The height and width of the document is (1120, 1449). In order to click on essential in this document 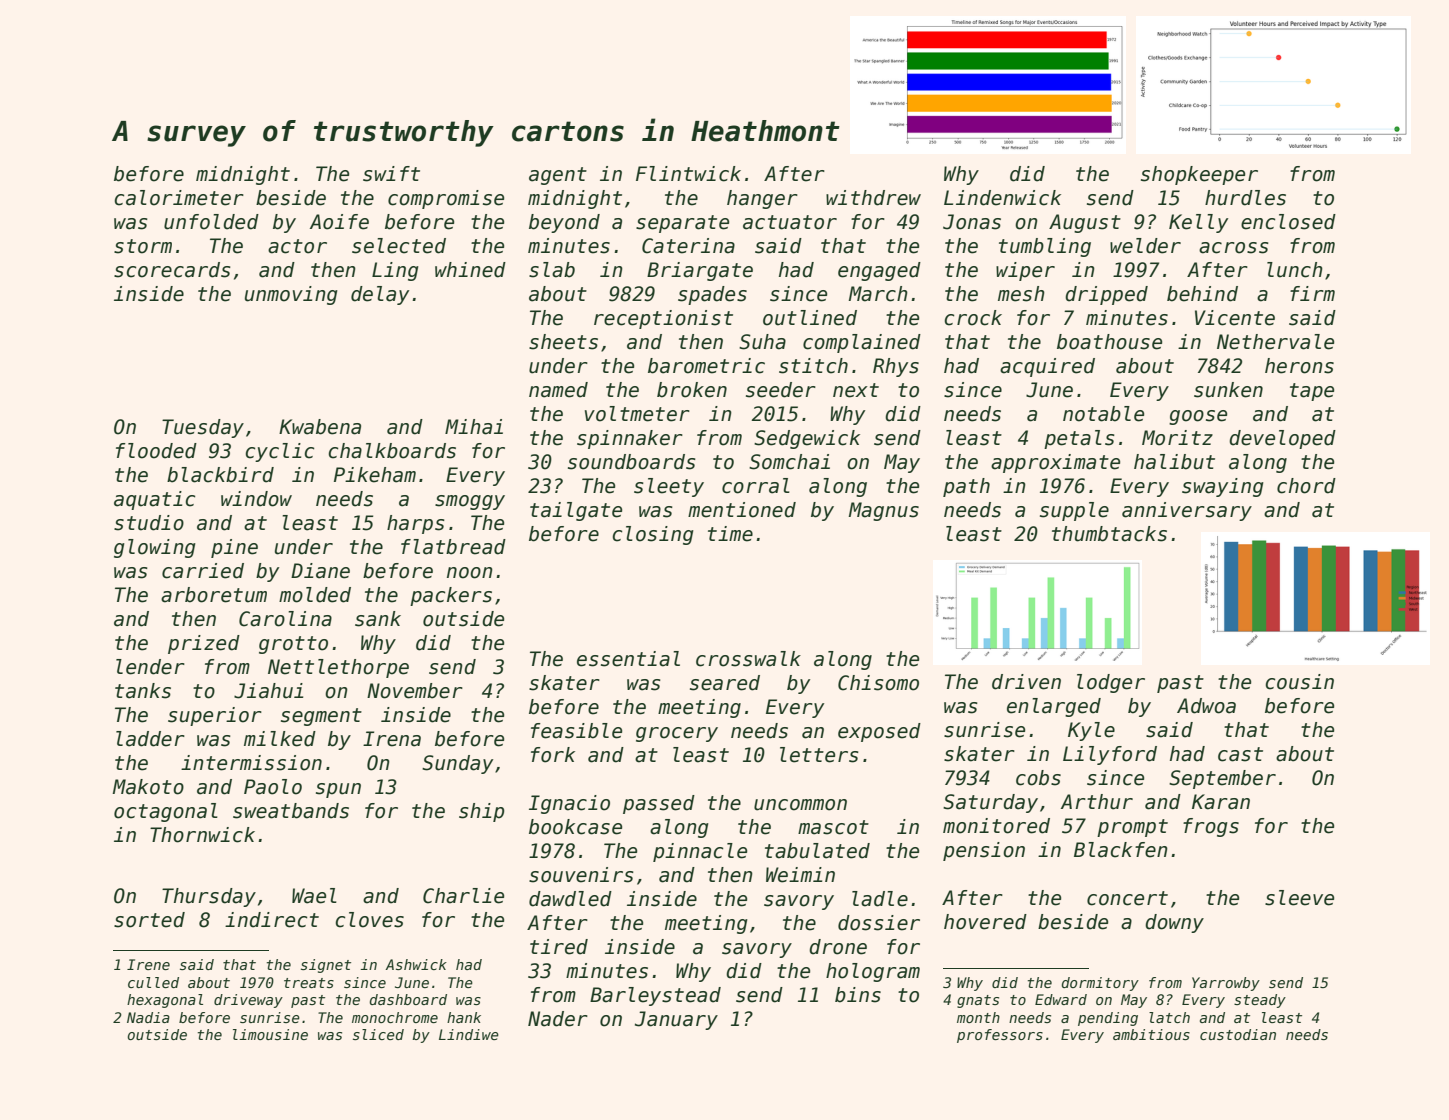, I will do `click(628, 659)`.
